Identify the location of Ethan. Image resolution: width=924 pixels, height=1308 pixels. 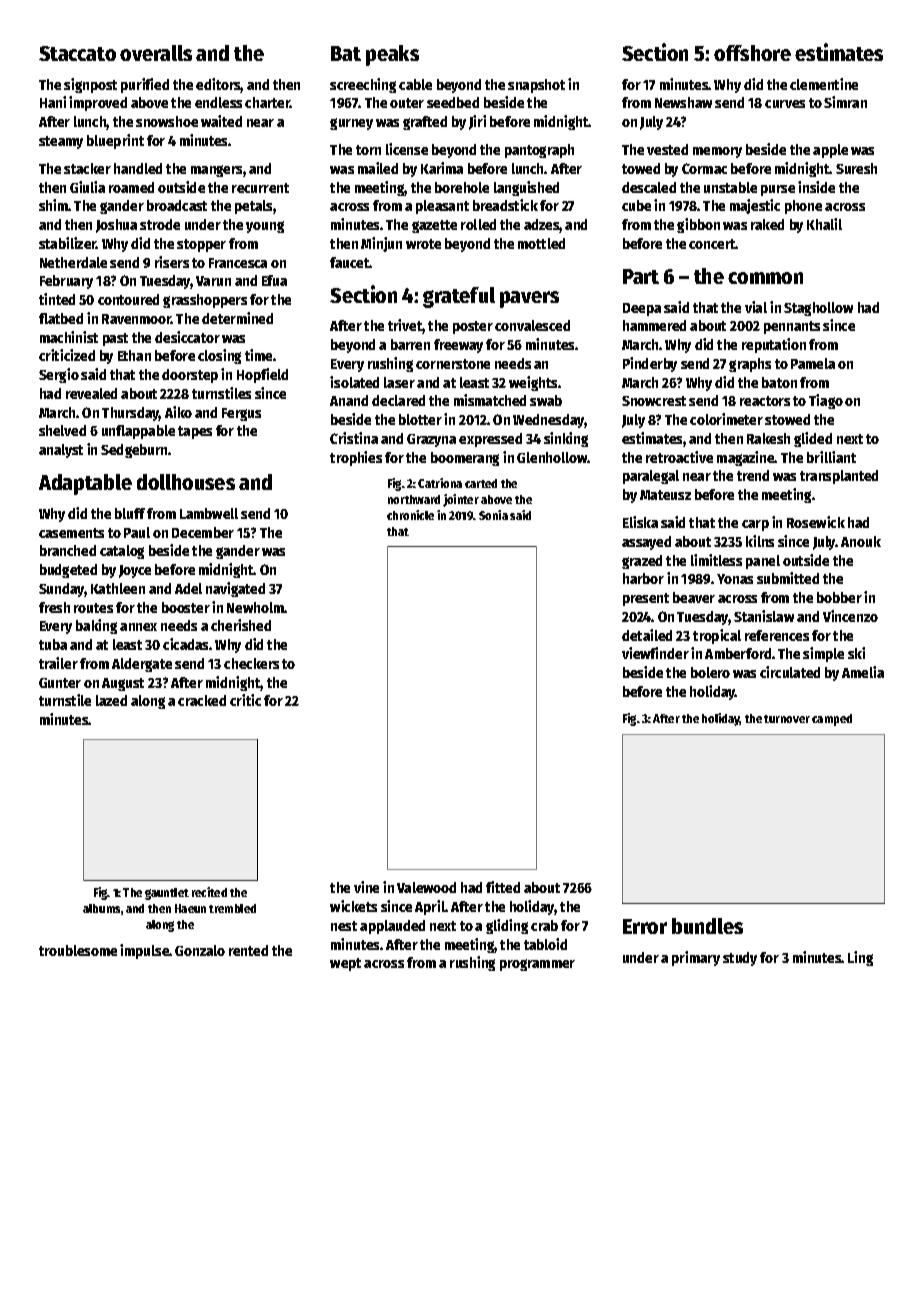
(134, 355).
